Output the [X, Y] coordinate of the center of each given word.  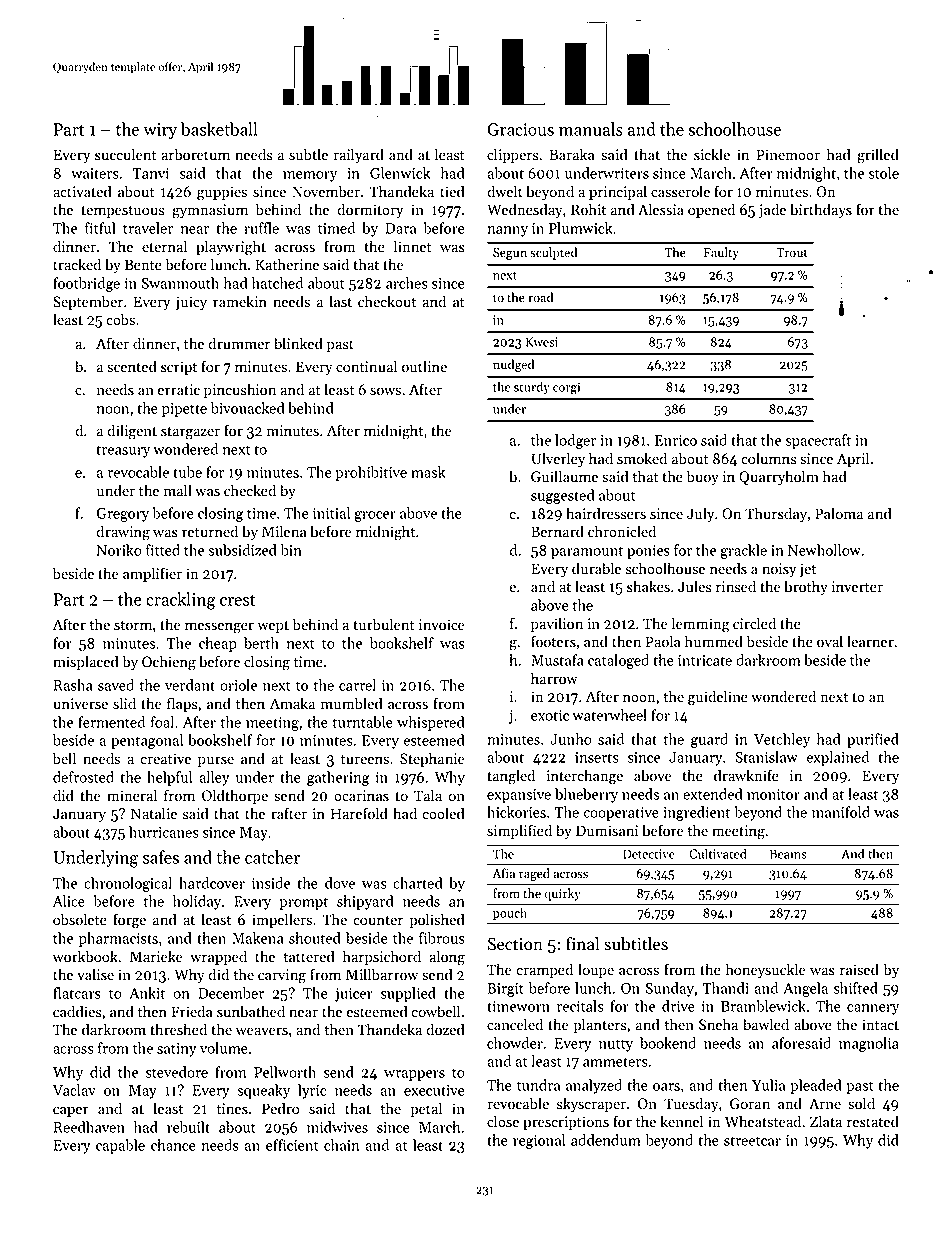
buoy [703, 477]
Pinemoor [788, 155]
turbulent [383, 624]
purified [873, 740]
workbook [85, 956]
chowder [515, 1043]
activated [82, 191]
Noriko [119, 550]
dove [340, 883]
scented [132, 366]
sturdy [532, 387]
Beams [788, 854]
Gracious [520, 129]
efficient [292, 1145]
